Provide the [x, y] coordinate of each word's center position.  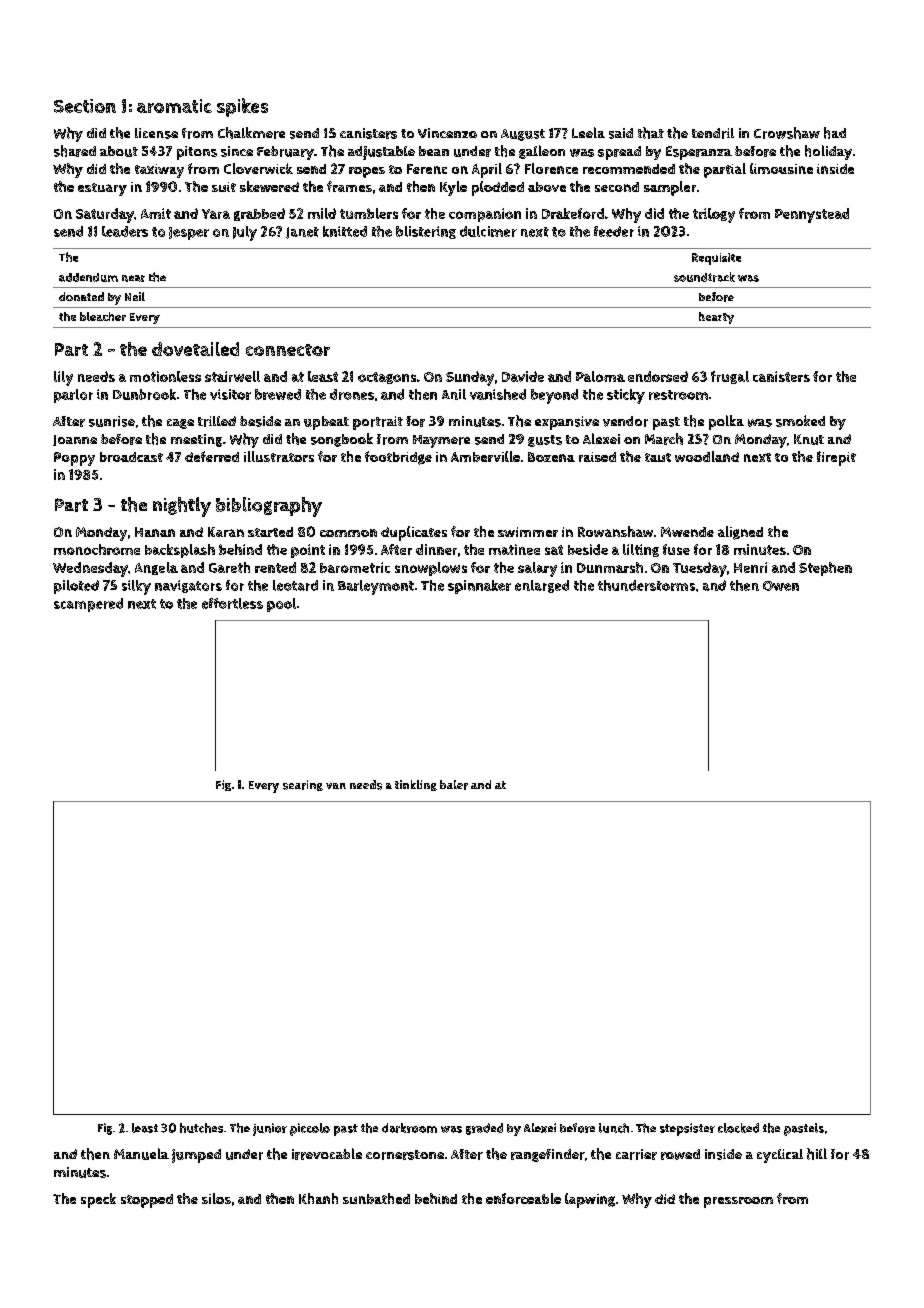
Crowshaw [787, 133]
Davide [523, 376]
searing [303, 785]
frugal [730, 377]
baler [454, 785]
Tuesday [700, 569]
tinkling [416, 785]
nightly [182, 507]
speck [98, 1200]
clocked [738, 1128]
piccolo [310, 1129]
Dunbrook [144, 394]
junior [270, 1129]
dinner [436, 549]
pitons [197, 153]
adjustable [381, 153]
